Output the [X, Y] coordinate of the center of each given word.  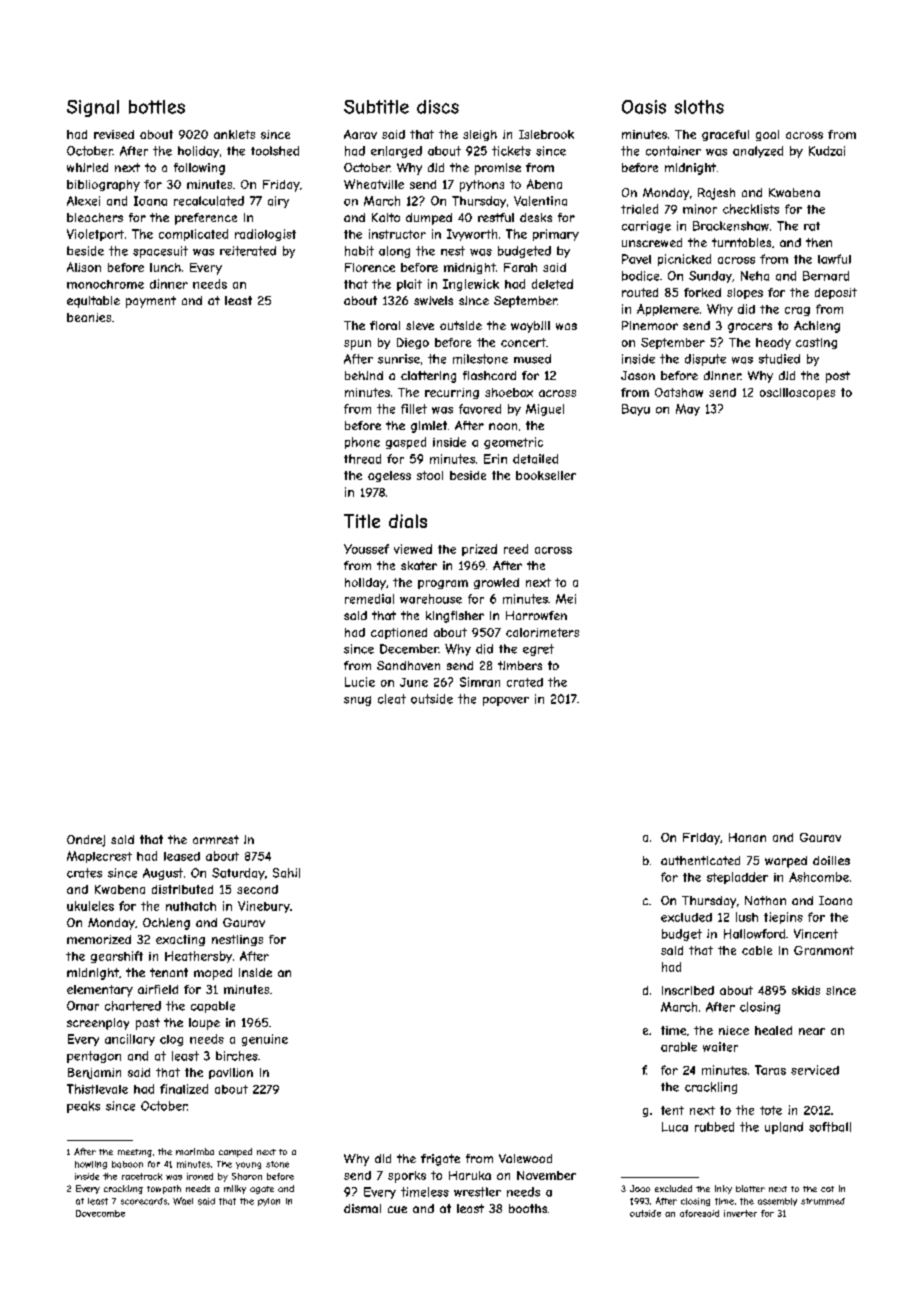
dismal [362, 1208]
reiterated [248, 251]
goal [767, 135]
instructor [397, 234]
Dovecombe [100, 1213]
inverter [740, 1213]
